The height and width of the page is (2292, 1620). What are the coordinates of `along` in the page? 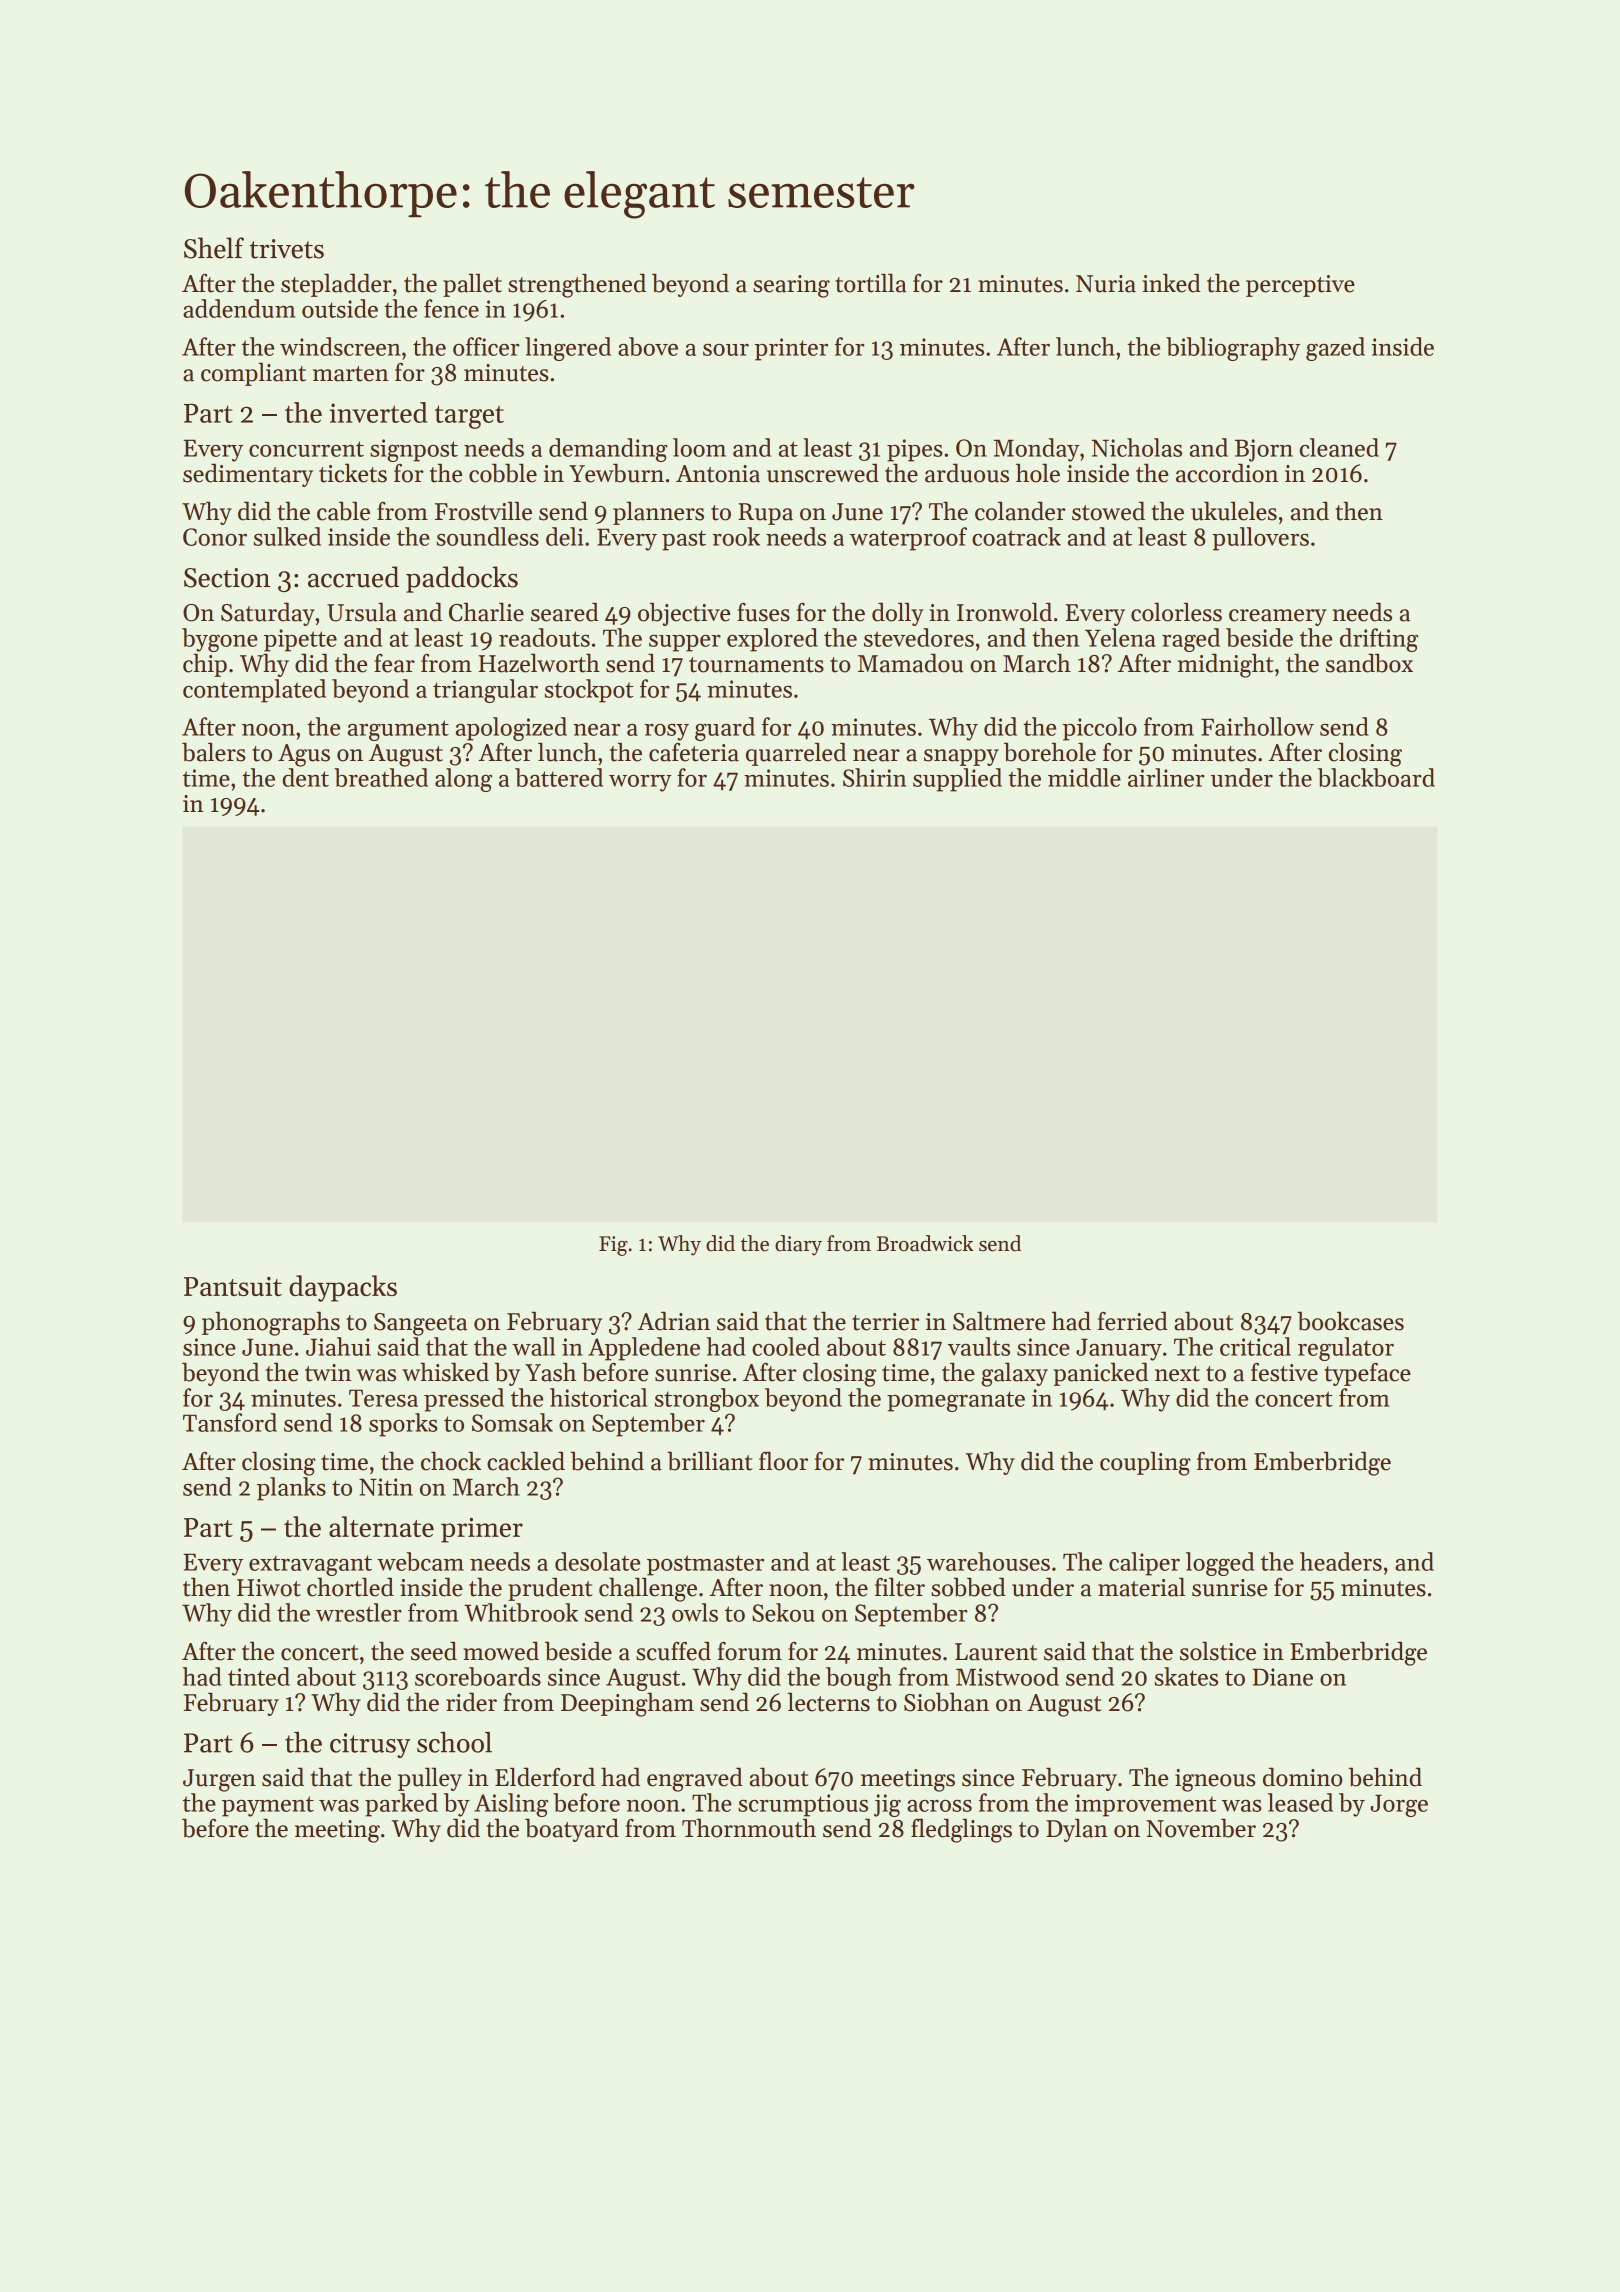 It's located at (463, 780).
